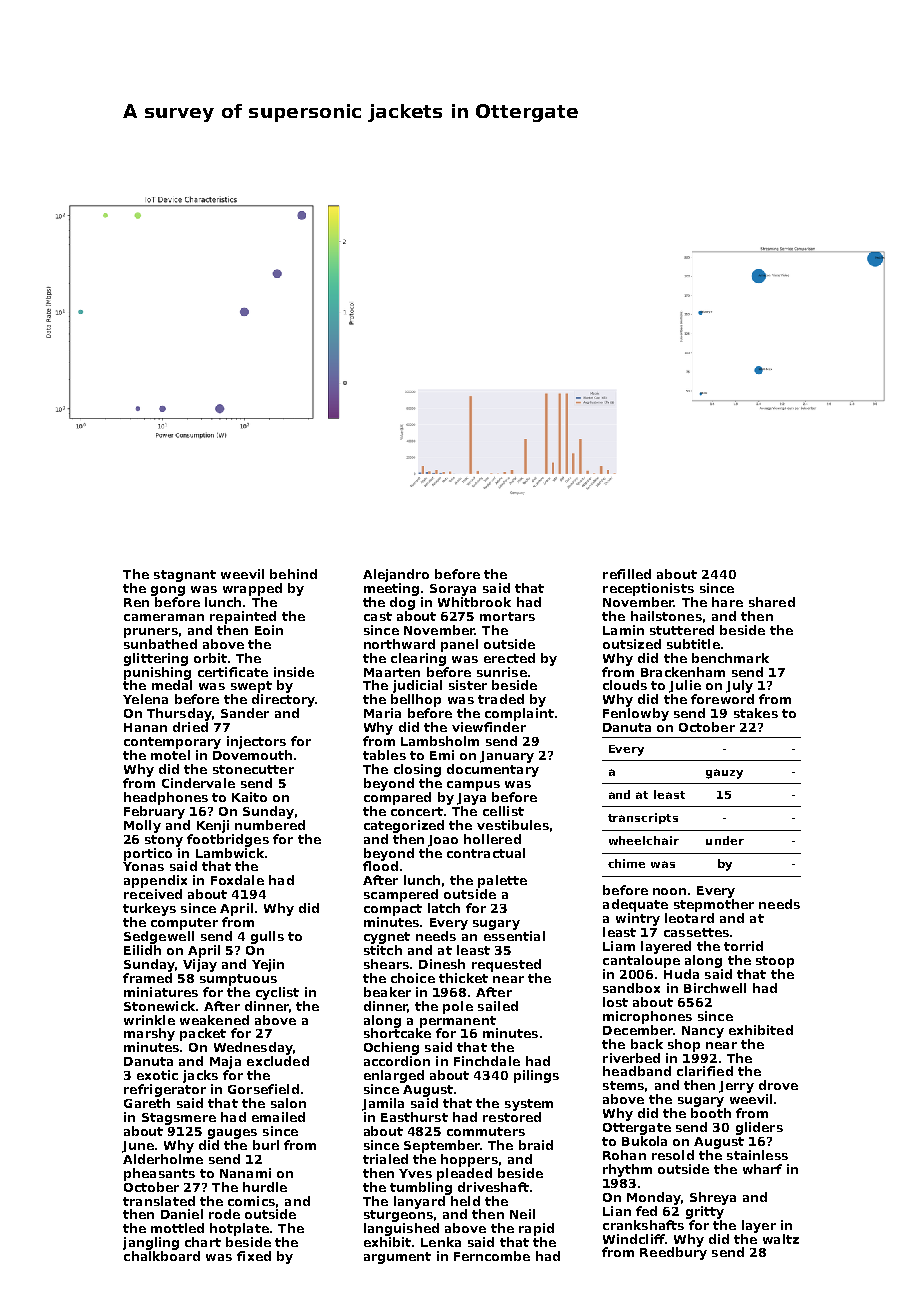 This document has width=924, height=1308. What do you see at coordinates (267, 937) in the document?
I see `gulls` at bounding box center [267, 937].
